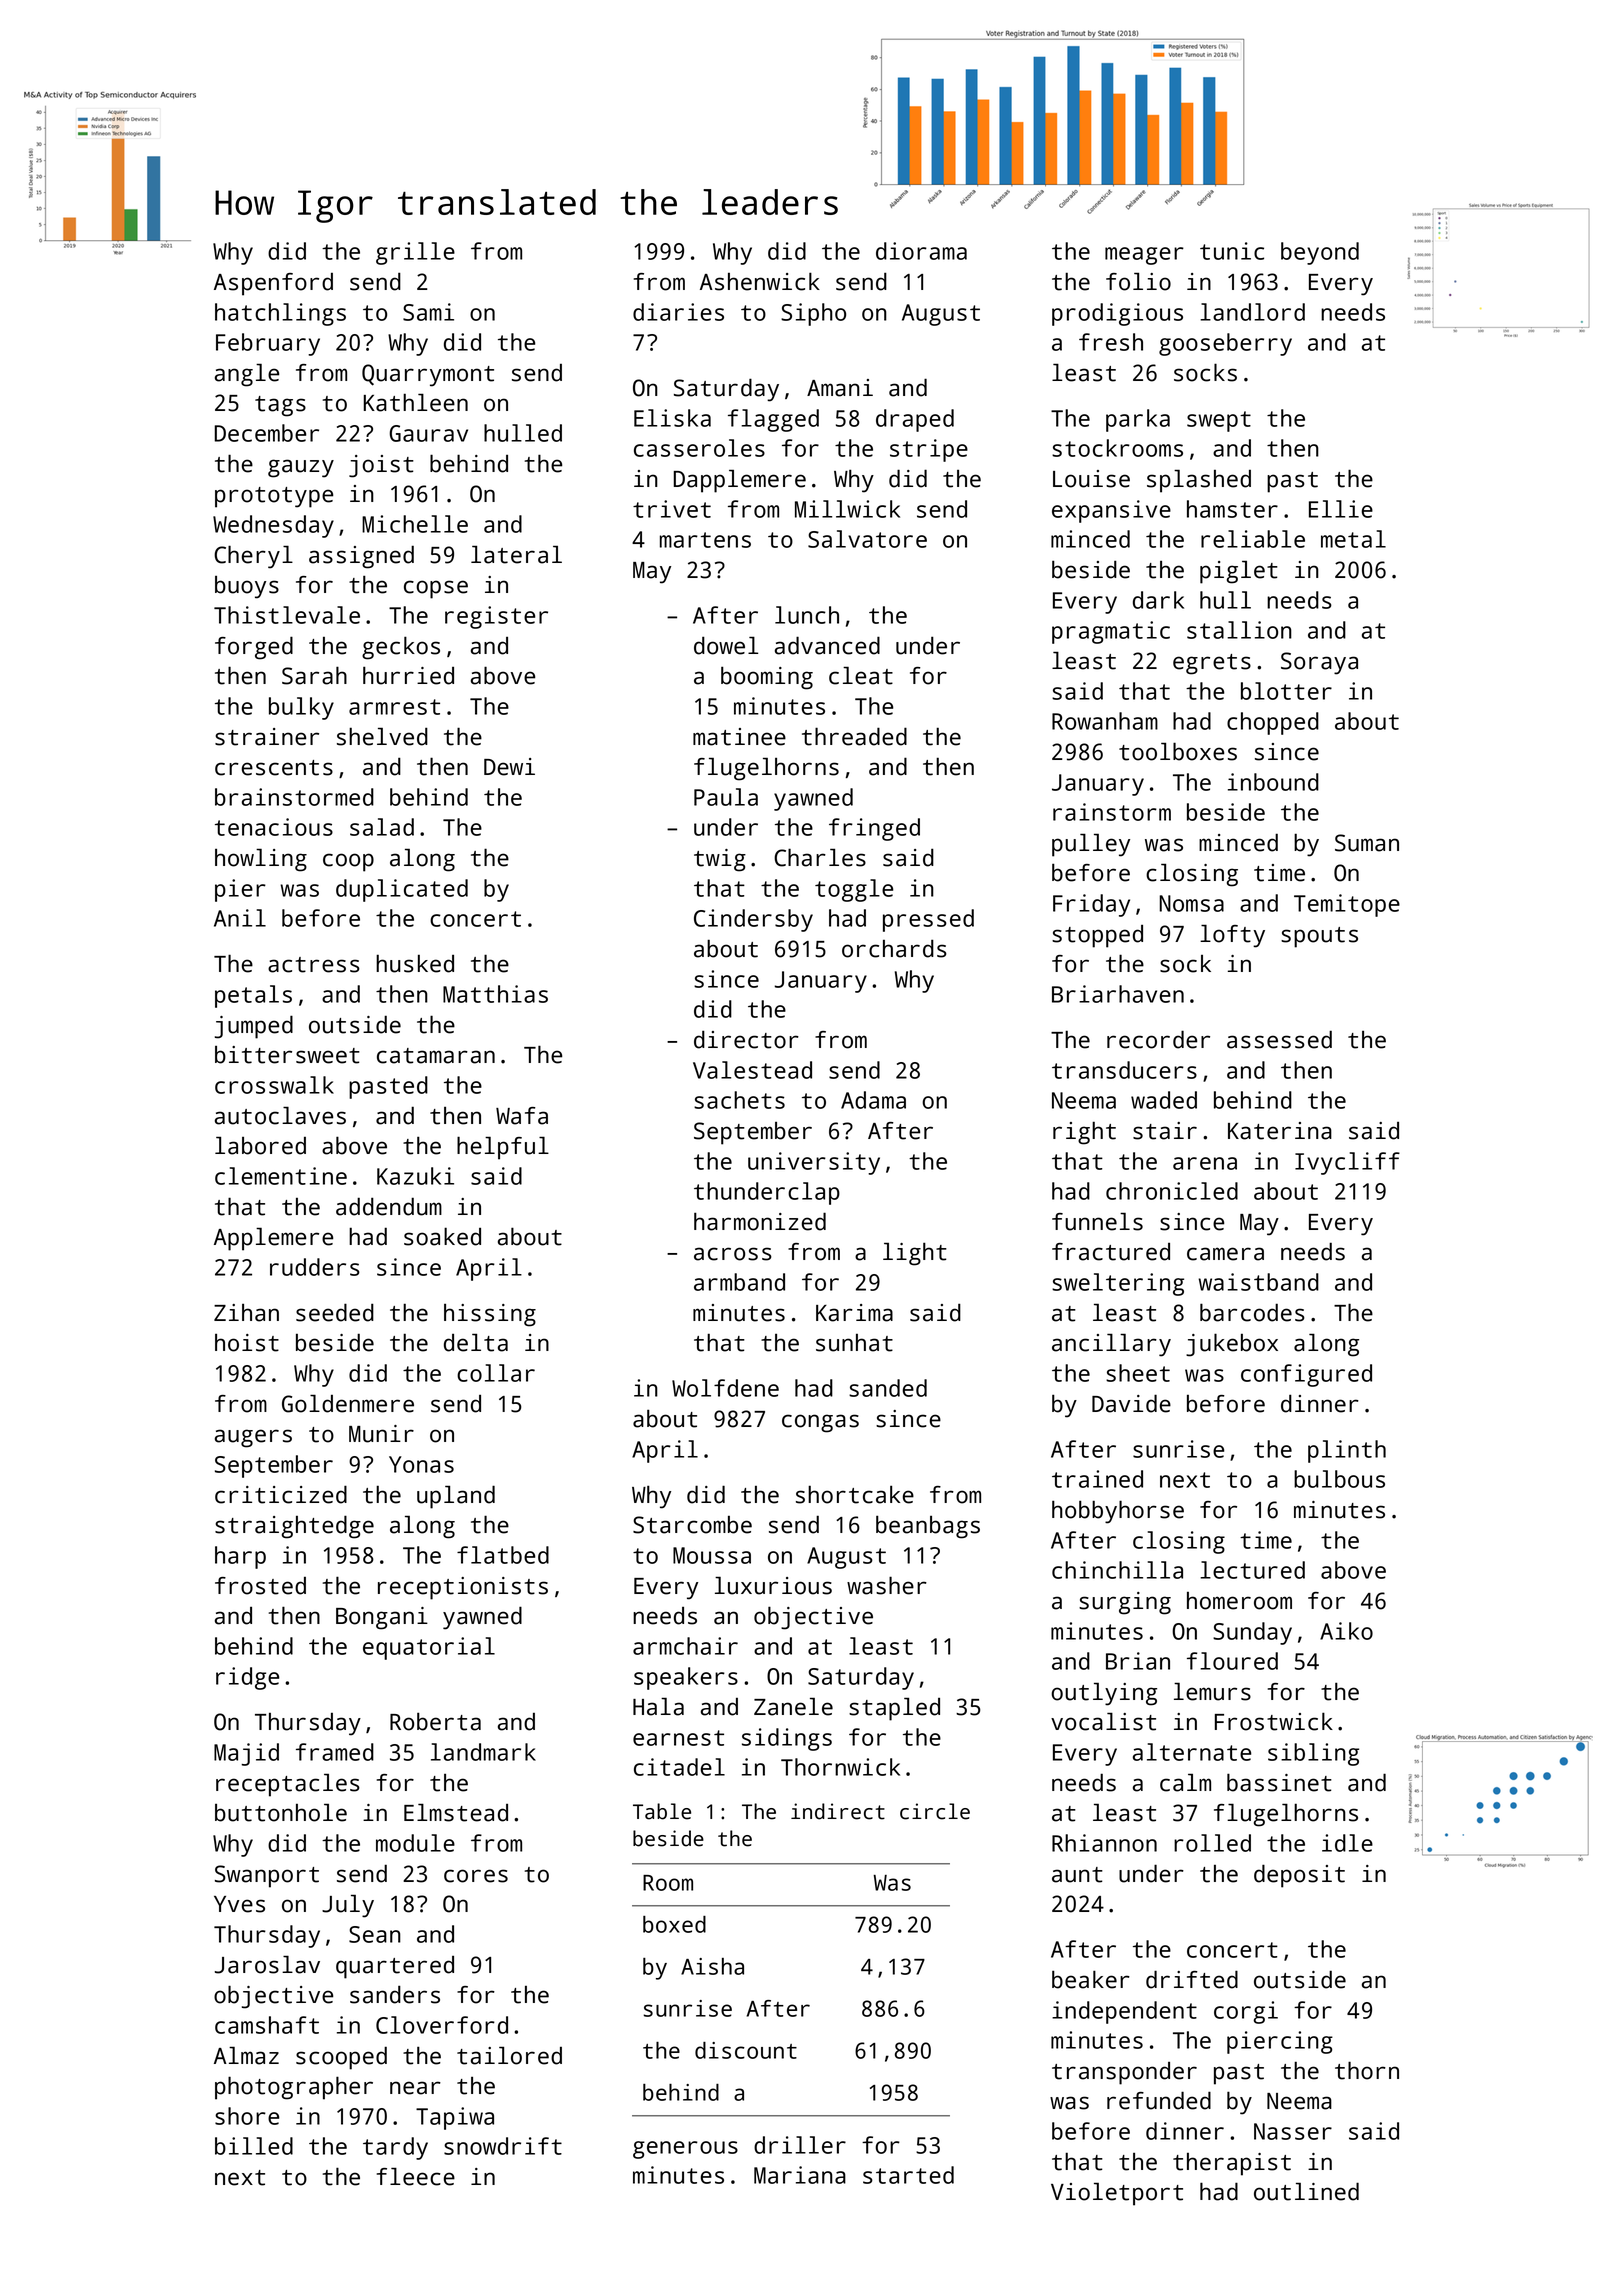 This screenshot has width=1620, height=2292. What do you see at coordinates (1212, 1843) in the screenshot?
I see `rolled` at bounding box center [1212, 1843].
